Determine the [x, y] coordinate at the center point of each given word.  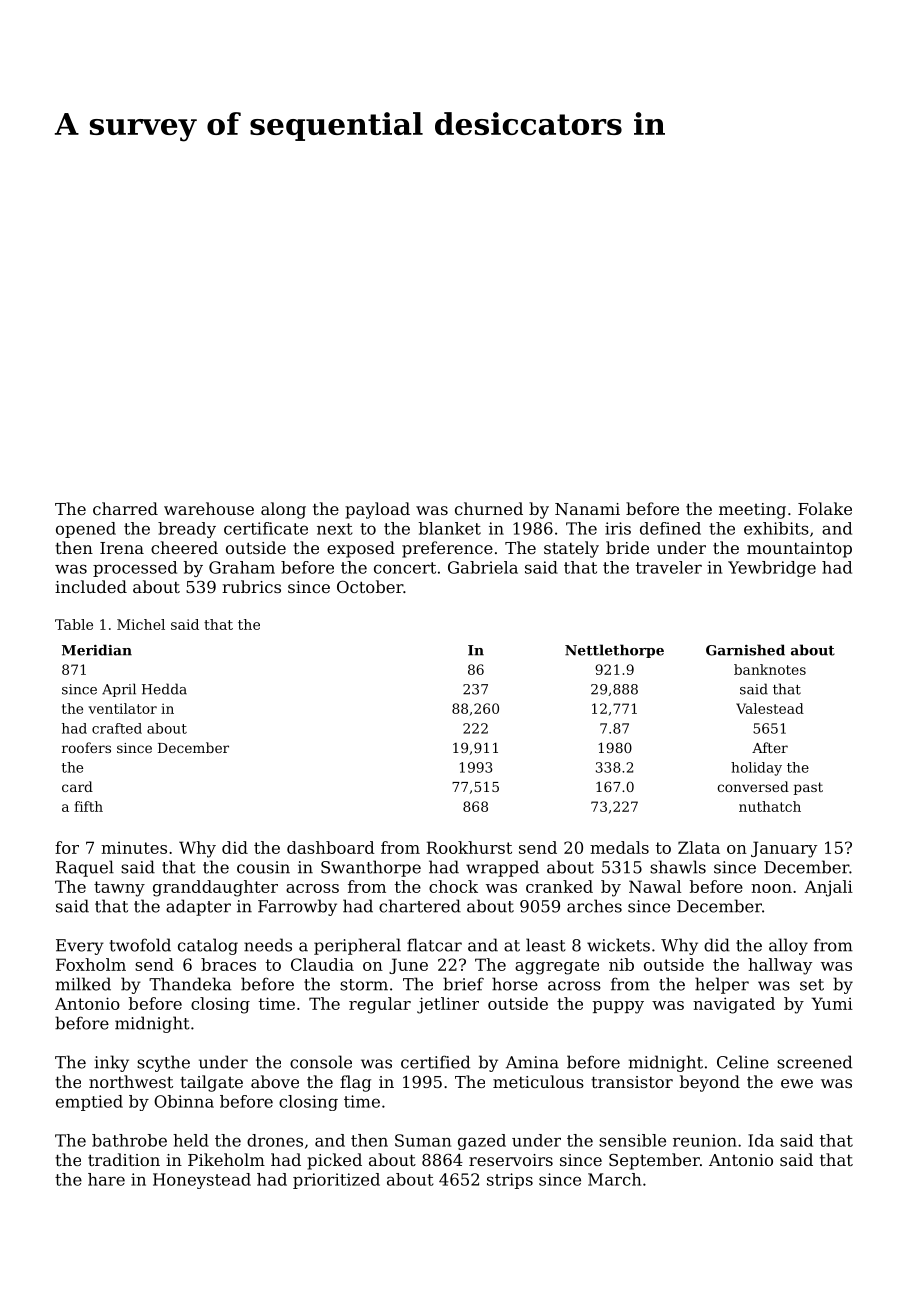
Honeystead [202, 1181]
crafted [117, 728]
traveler [669, 567]
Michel [141, 624]
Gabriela [483, 567]
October [370, 586]
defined [670, 528]
